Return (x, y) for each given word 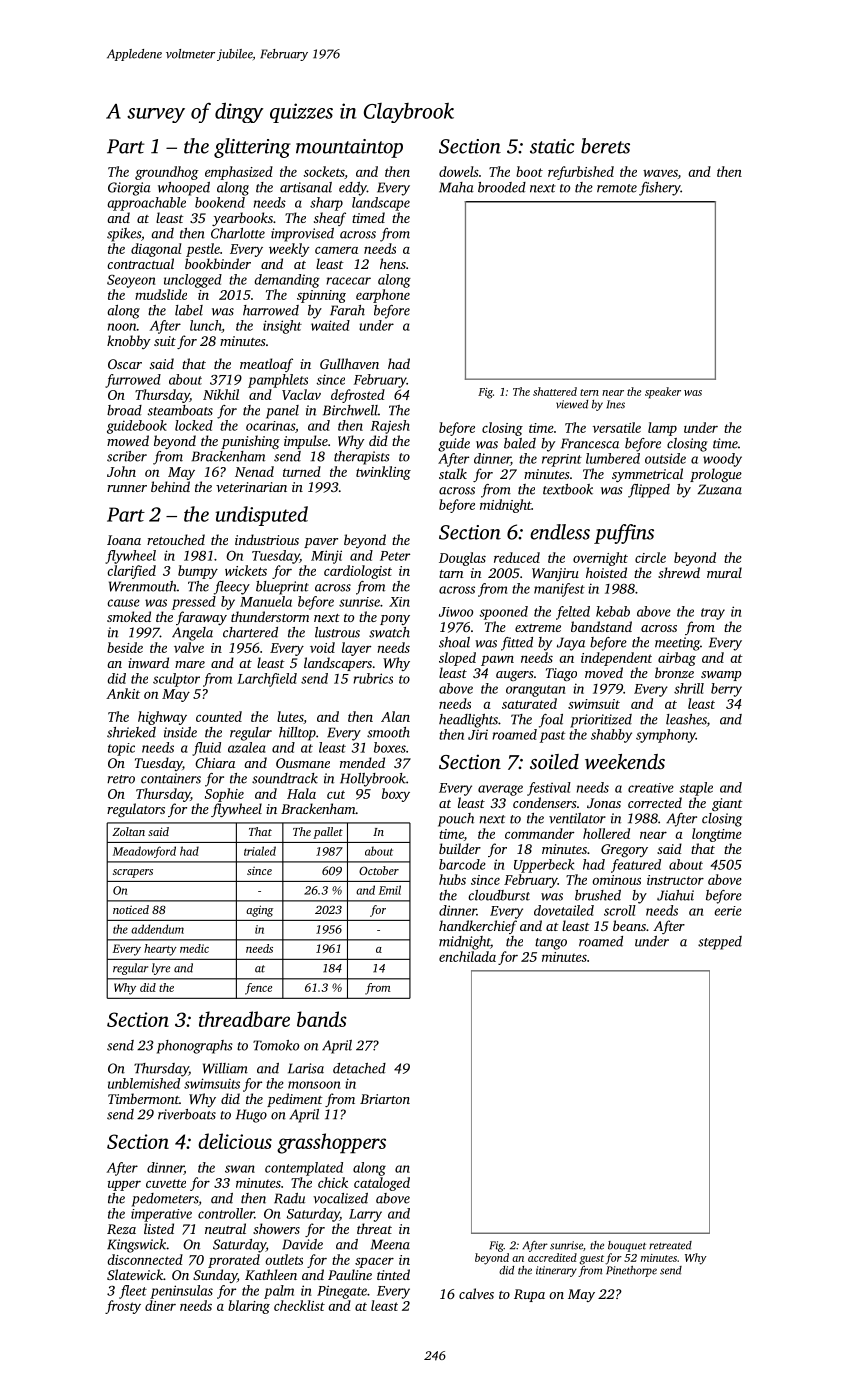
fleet (133, 1292)
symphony (666, 736)
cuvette (166, 1183)
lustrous (337, 632)
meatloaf (266, 365)
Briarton (385, 1099)
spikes (124, 235)
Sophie (224, 795)
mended (362, 762)
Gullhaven (349, 363)
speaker (663, 393)
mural (724, 572)
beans (629, 925)
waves (660, 173)
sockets (323, 171)
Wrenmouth (143, 586)
